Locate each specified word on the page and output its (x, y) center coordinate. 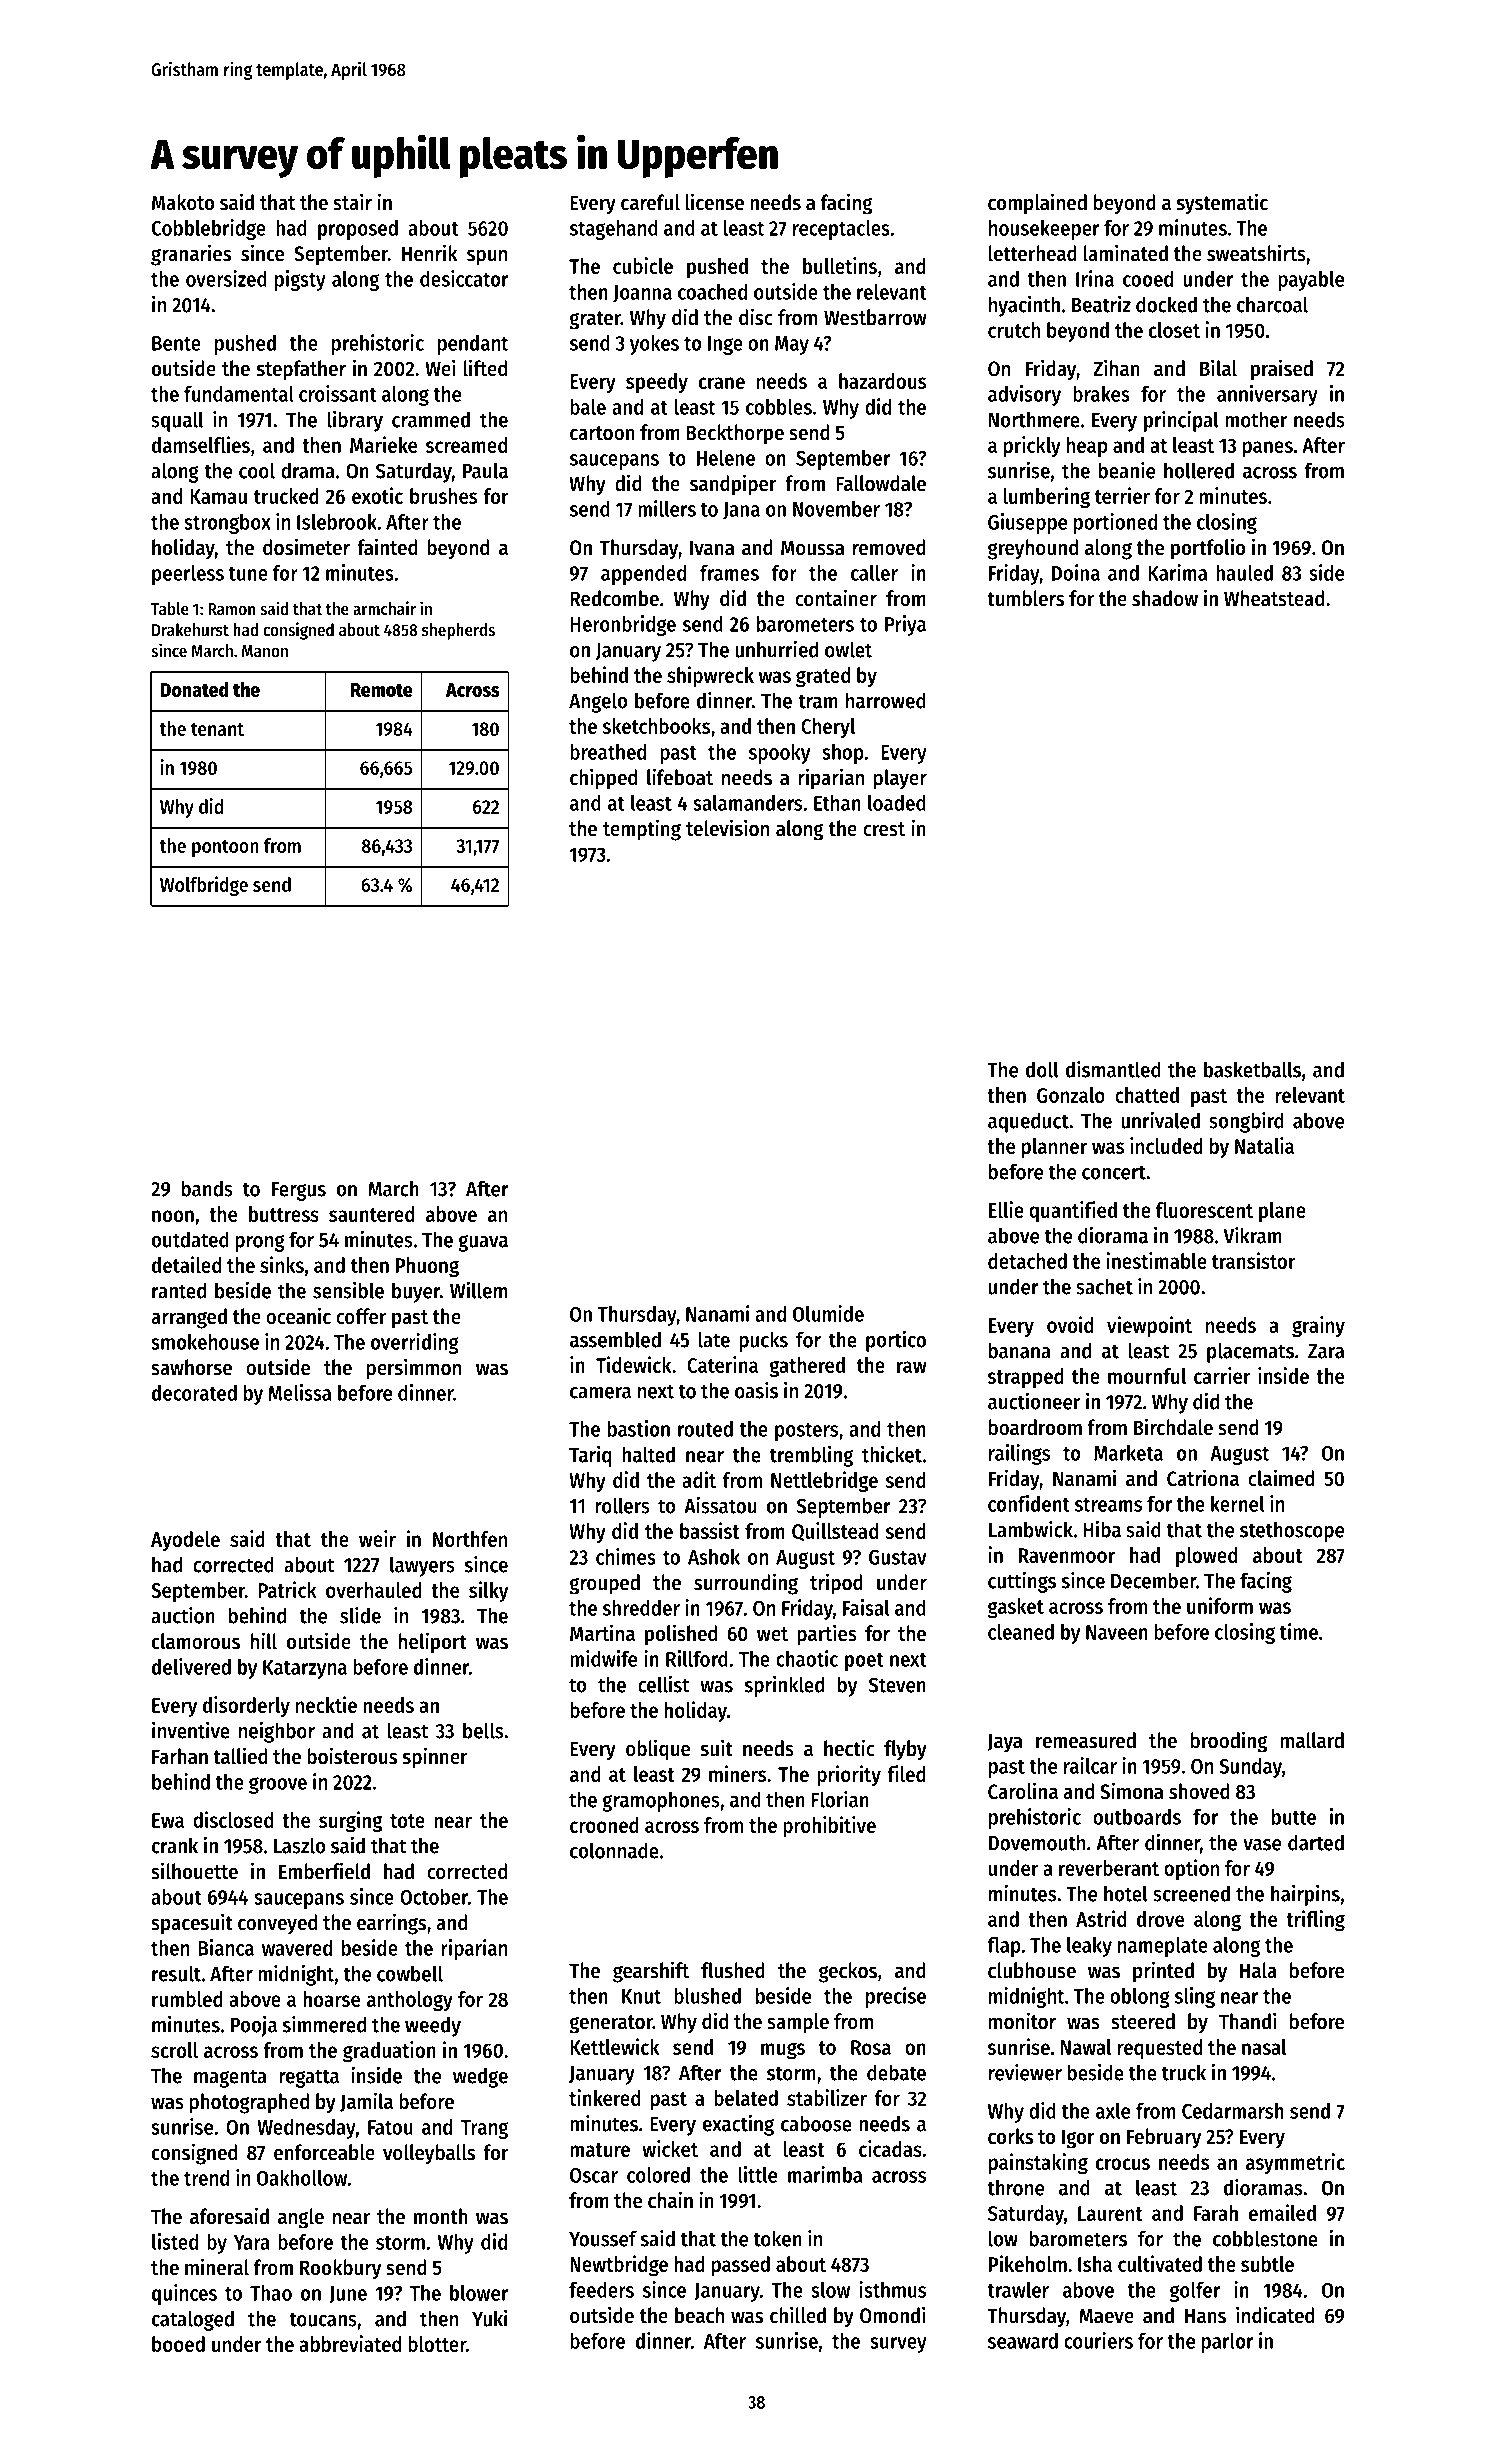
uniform (1220, 1605)
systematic (1222, 204)
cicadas (890, 2148)
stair (352, 202)
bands (207, 1188)
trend (206, 2178)
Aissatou (720, 1505)
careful (650, 202)
